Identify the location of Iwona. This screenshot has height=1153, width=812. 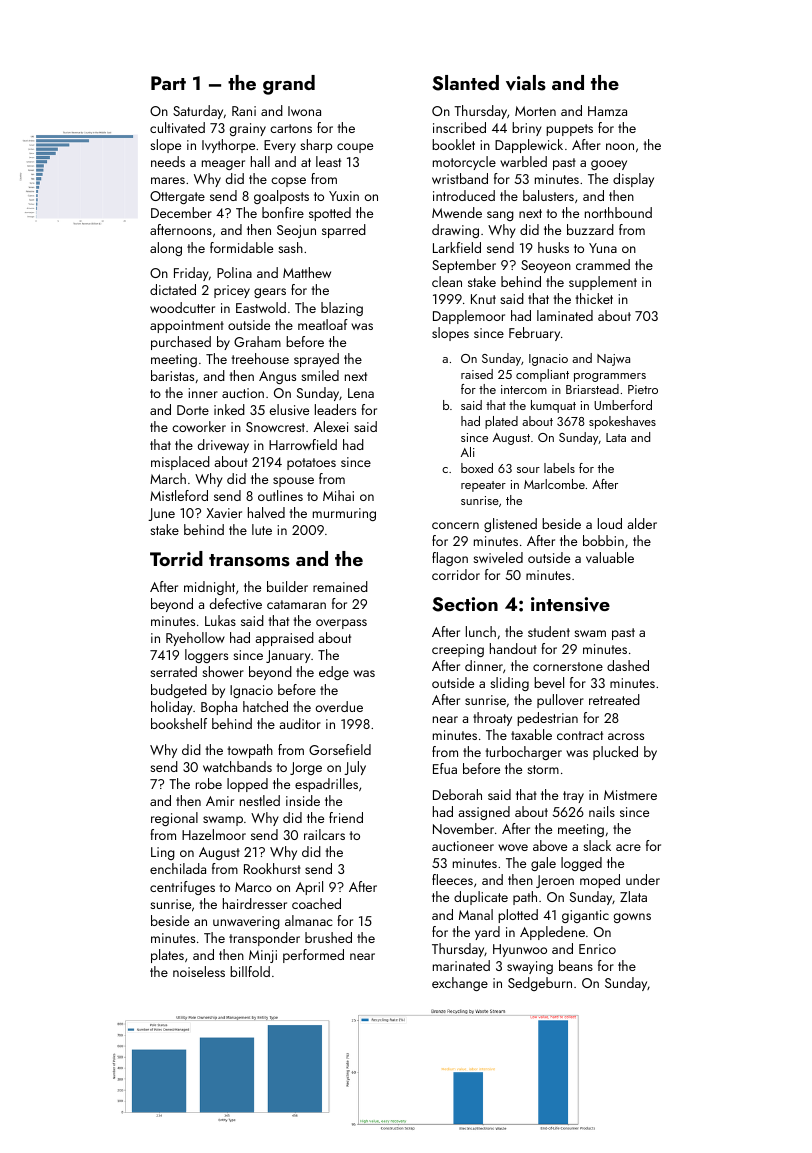
(304, 111).
